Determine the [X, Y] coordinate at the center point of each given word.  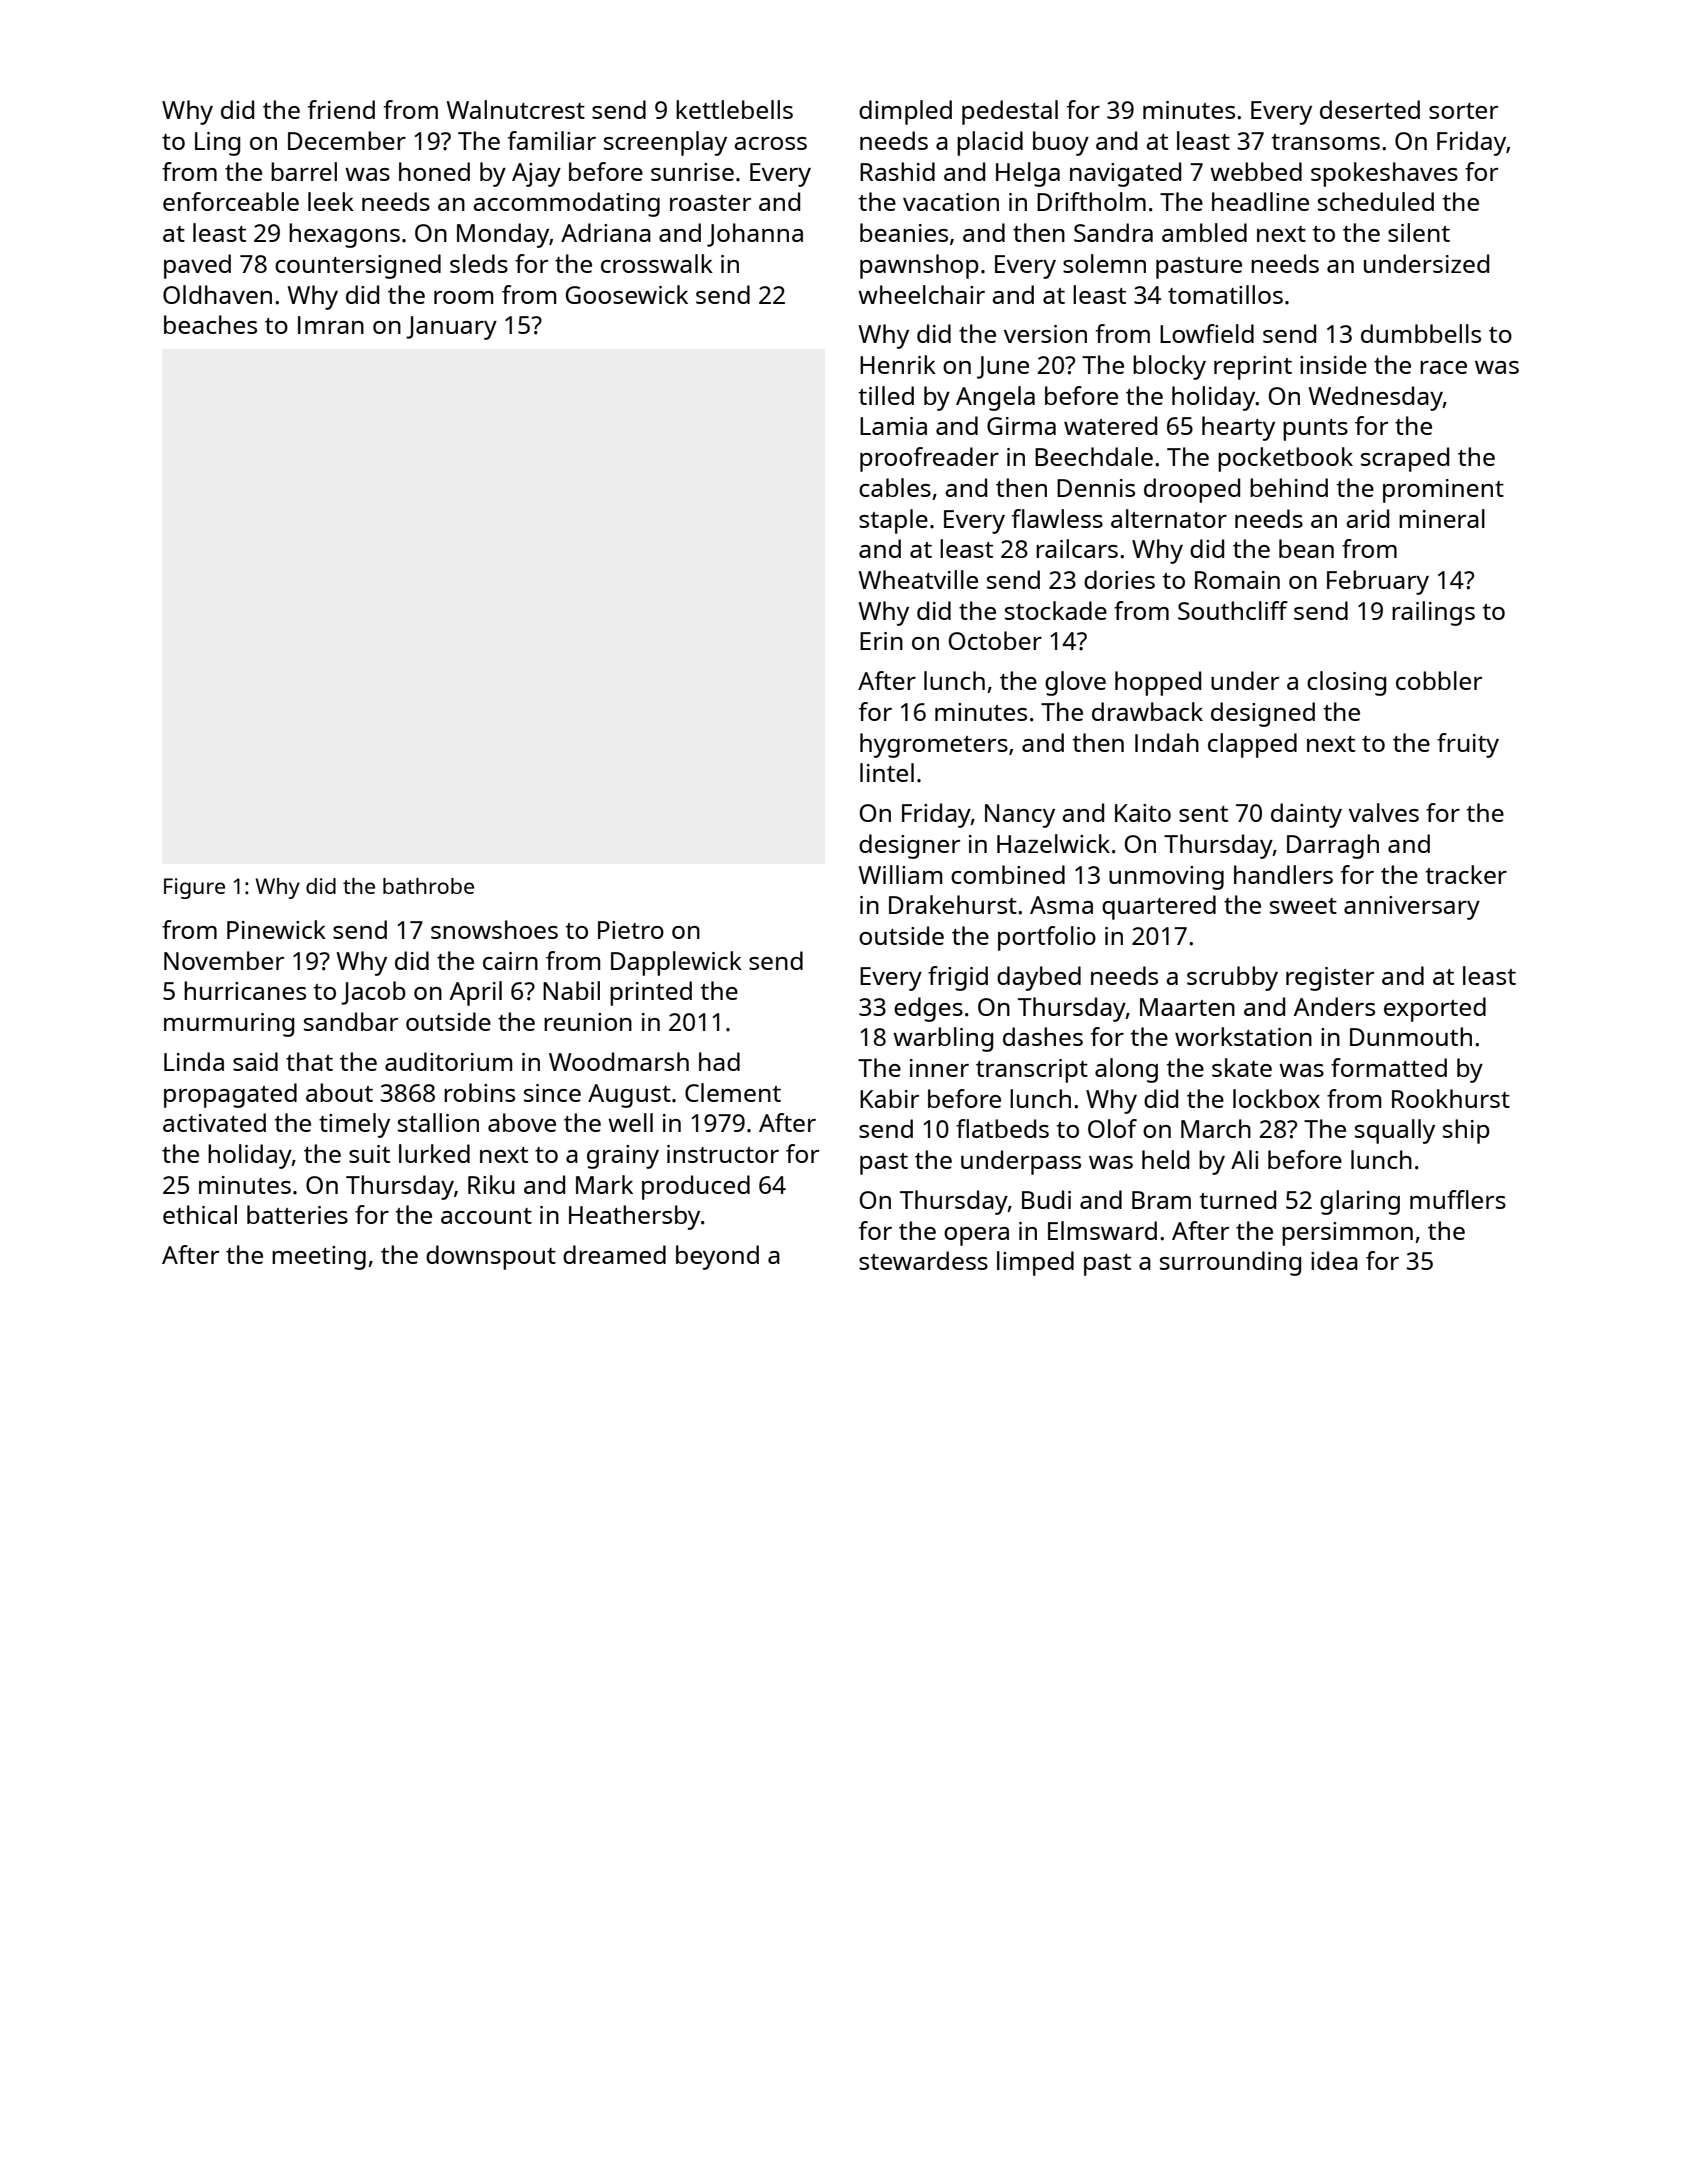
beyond [717, 1257]
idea [1334, 1260]
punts [1315, 430]
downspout [491, 1257]
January [451, 328]
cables [895, 487]
